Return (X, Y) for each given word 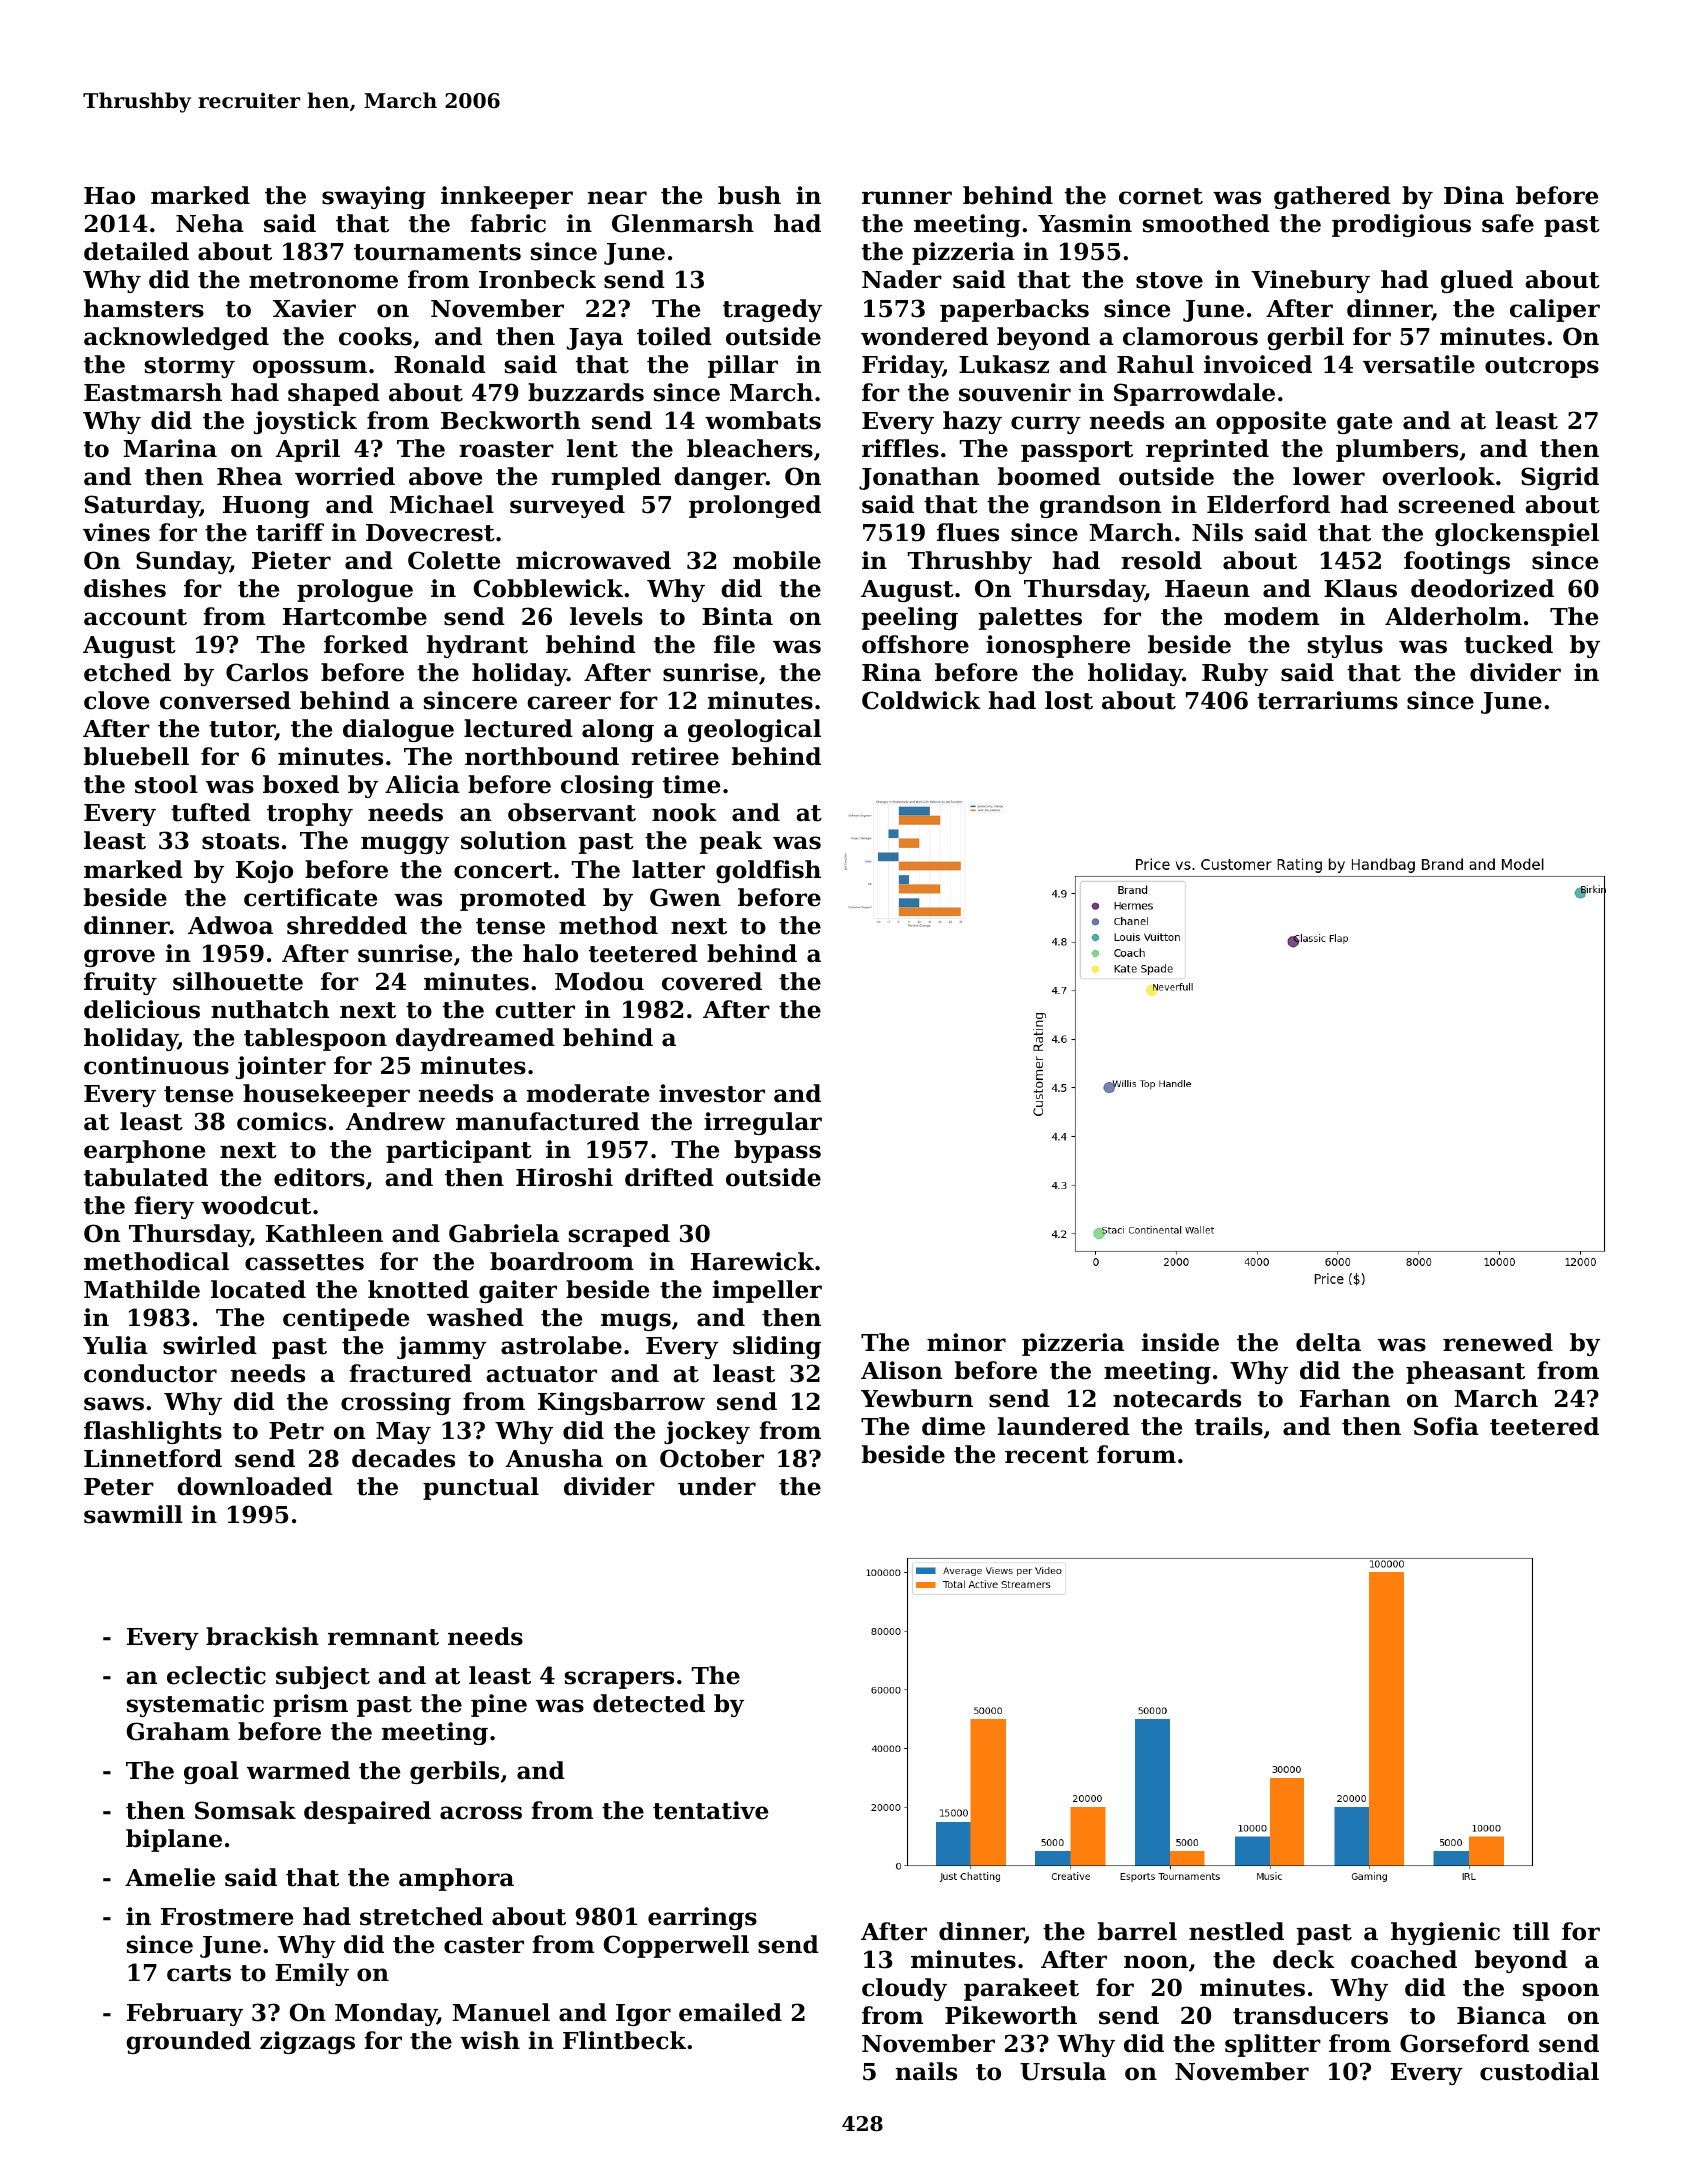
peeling (910, 618)
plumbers (1397, 450)
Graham (178, 1731)
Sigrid (1560, 478)
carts (199, 1973)
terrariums (1327, 700)
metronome (323, 280)
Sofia (1446, 1426)
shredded (347, 925)
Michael (442, 504)
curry (1046, 425)
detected (649, 1703)
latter (668, 869)
